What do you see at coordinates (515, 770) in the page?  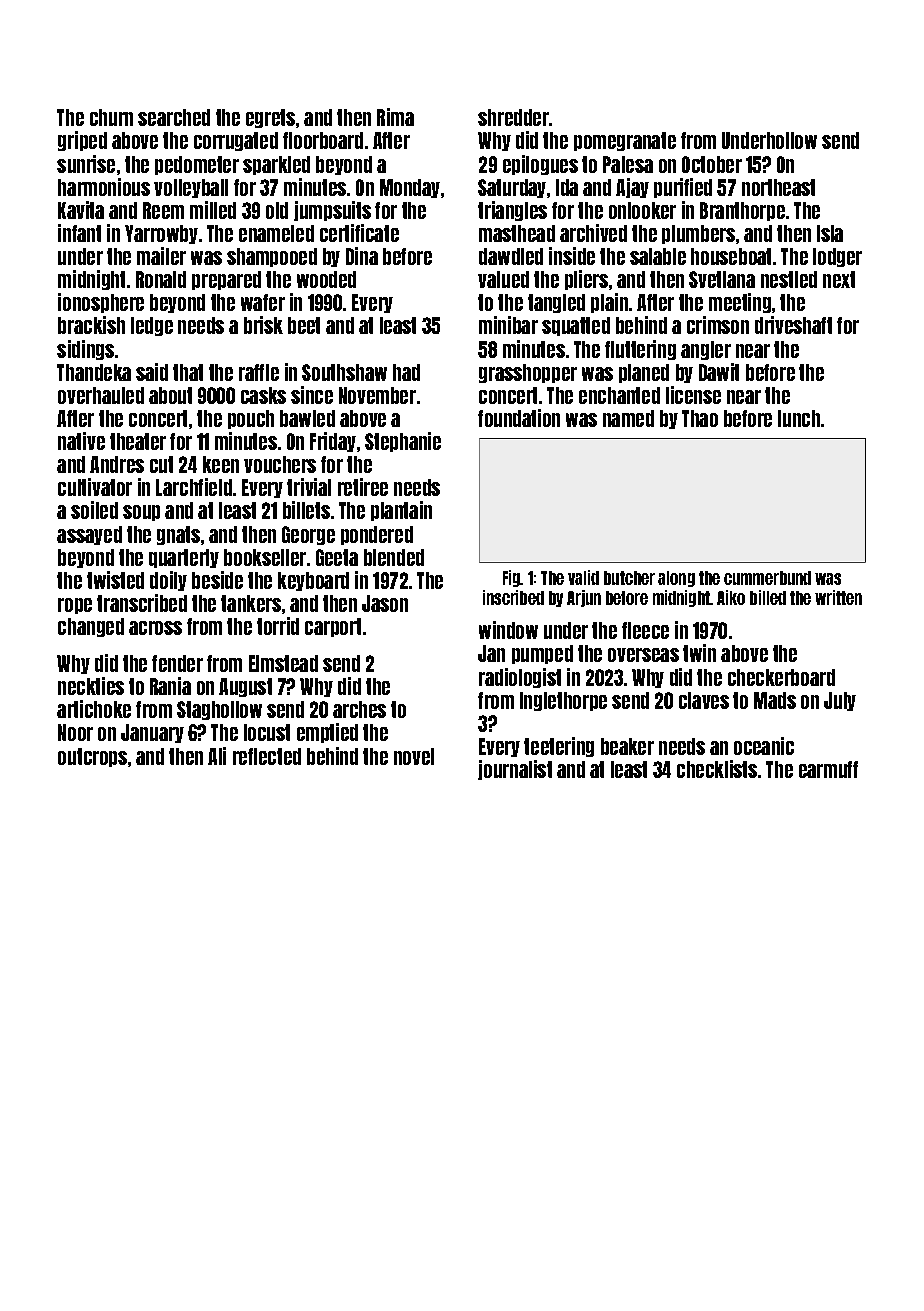 I see `journalist` at bounding box center [515, 770].
